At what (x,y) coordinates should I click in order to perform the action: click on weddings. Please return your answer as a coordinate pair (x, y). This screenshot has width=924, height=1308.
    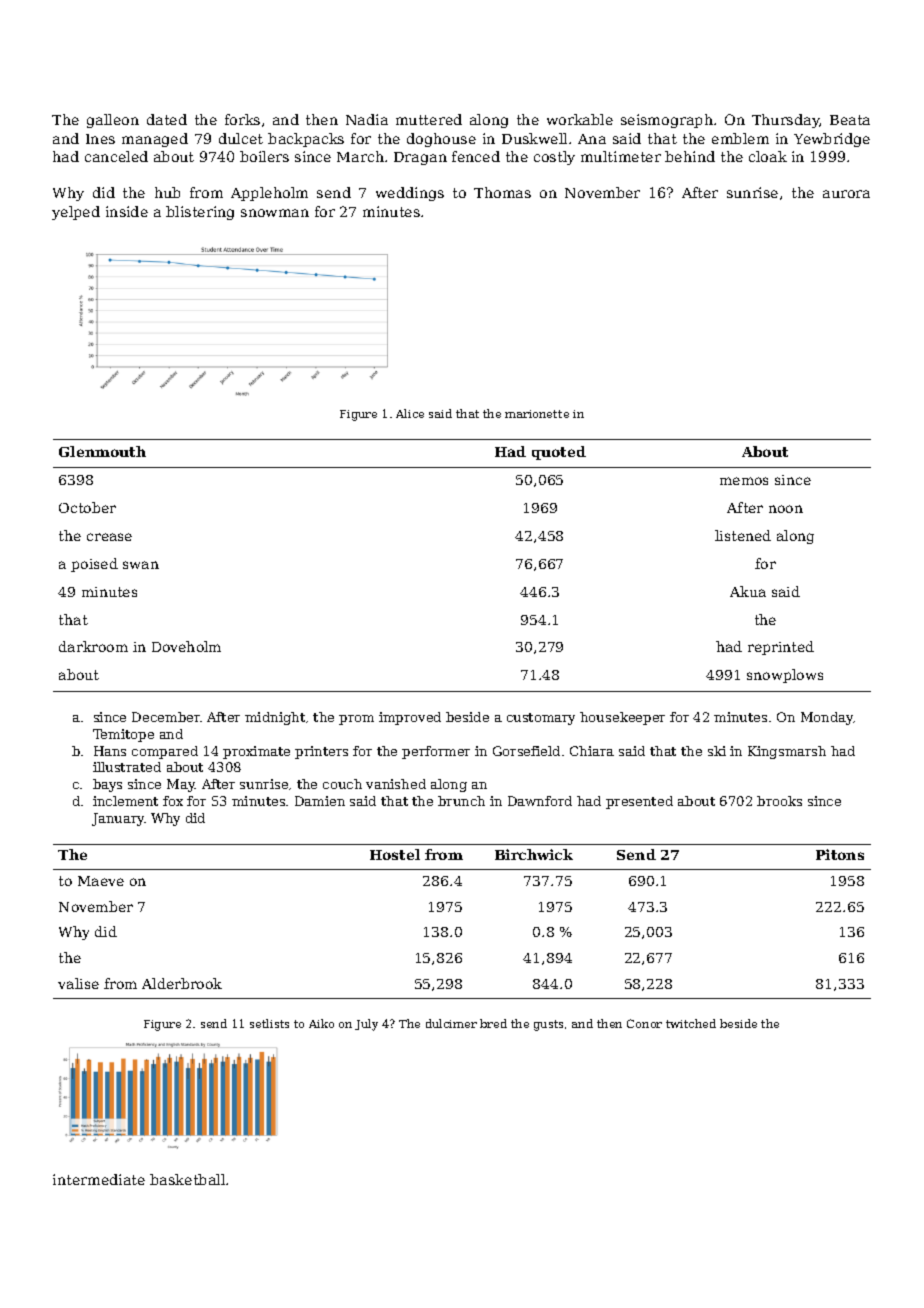
    Looking at the image, I should click on (410, 194).
